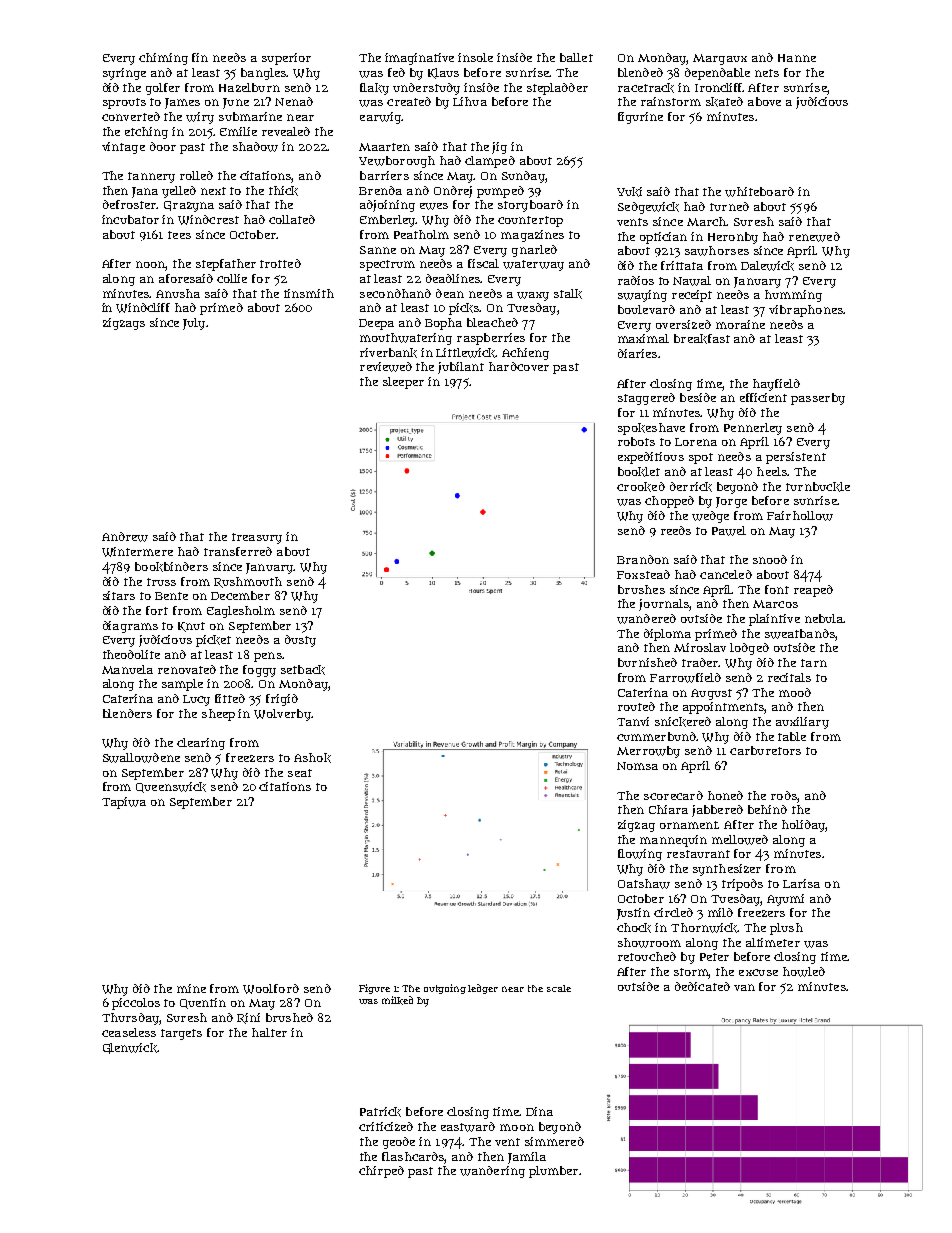 Image resolution: width=952 pixels, height=1233 pixels. Describe the element at coordinates (381, 1172) in the image. I see `chirped` at that location.
